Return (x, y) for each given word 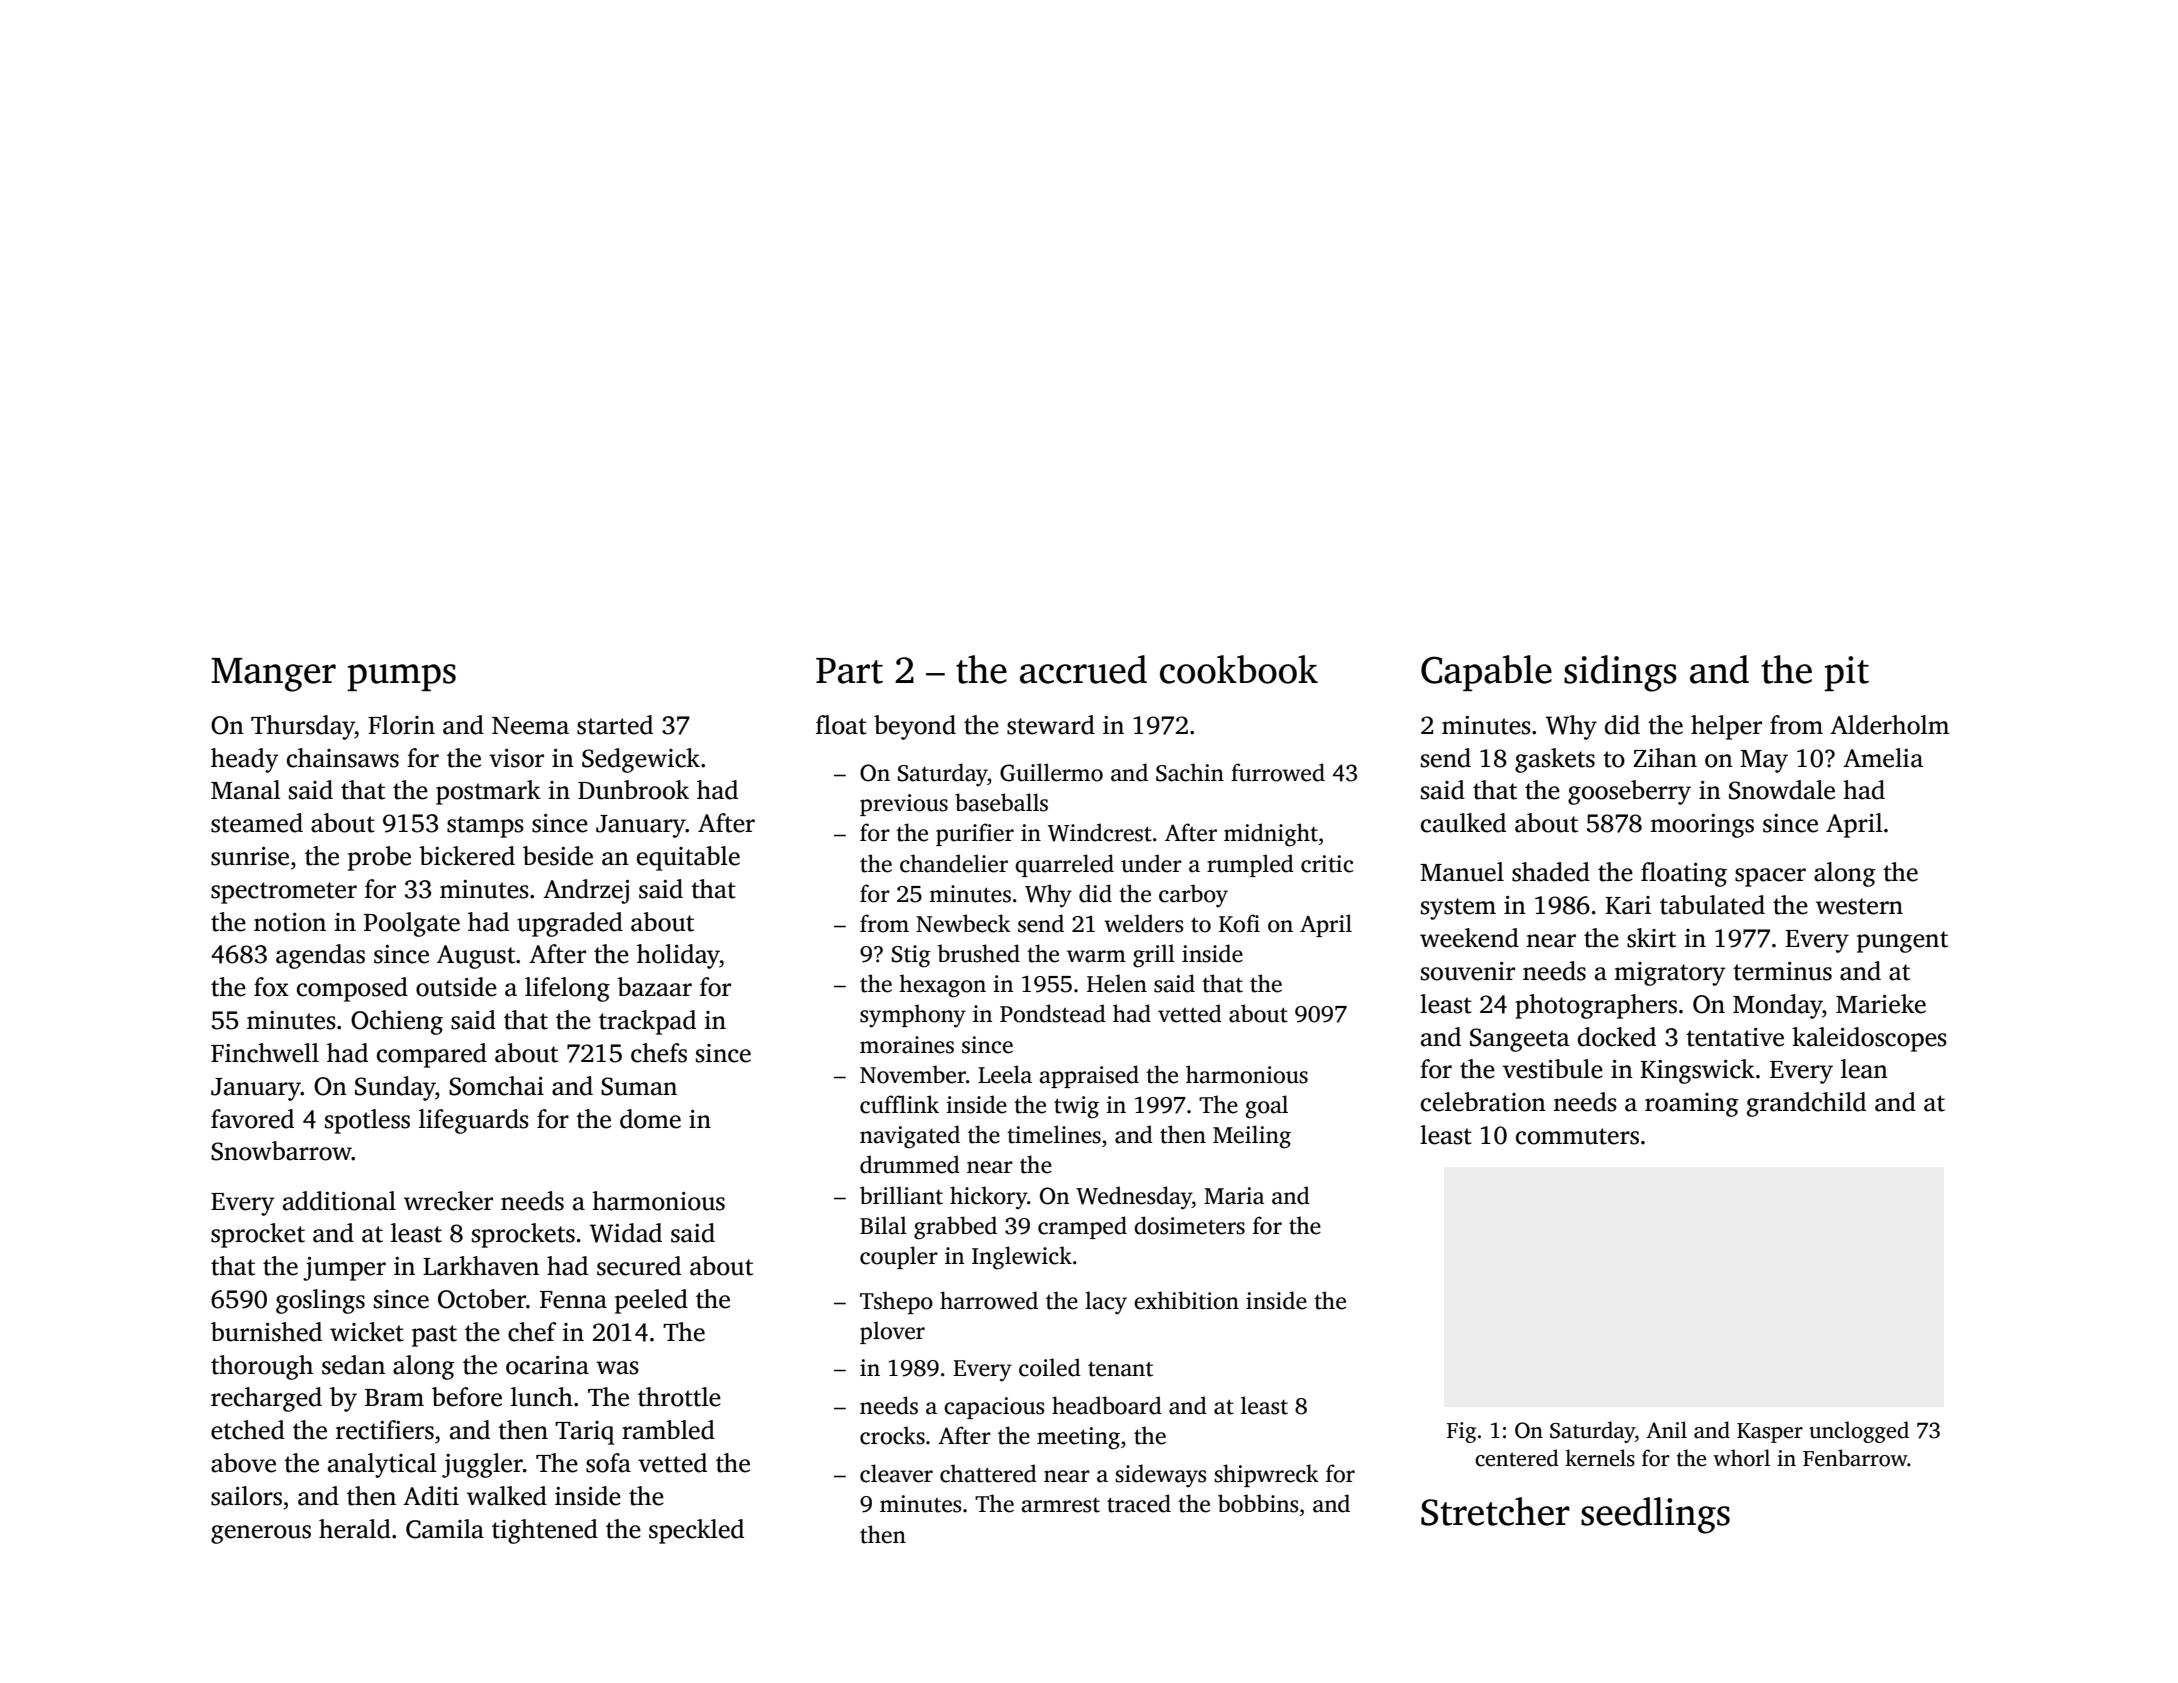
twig (1076, 1107)
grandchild (1806, 1104)
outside (456, 987)
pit (1846, 673)
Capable (1486, 673)
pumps (401, 677)
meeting (1078, 1438)
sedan (353, 1365)
